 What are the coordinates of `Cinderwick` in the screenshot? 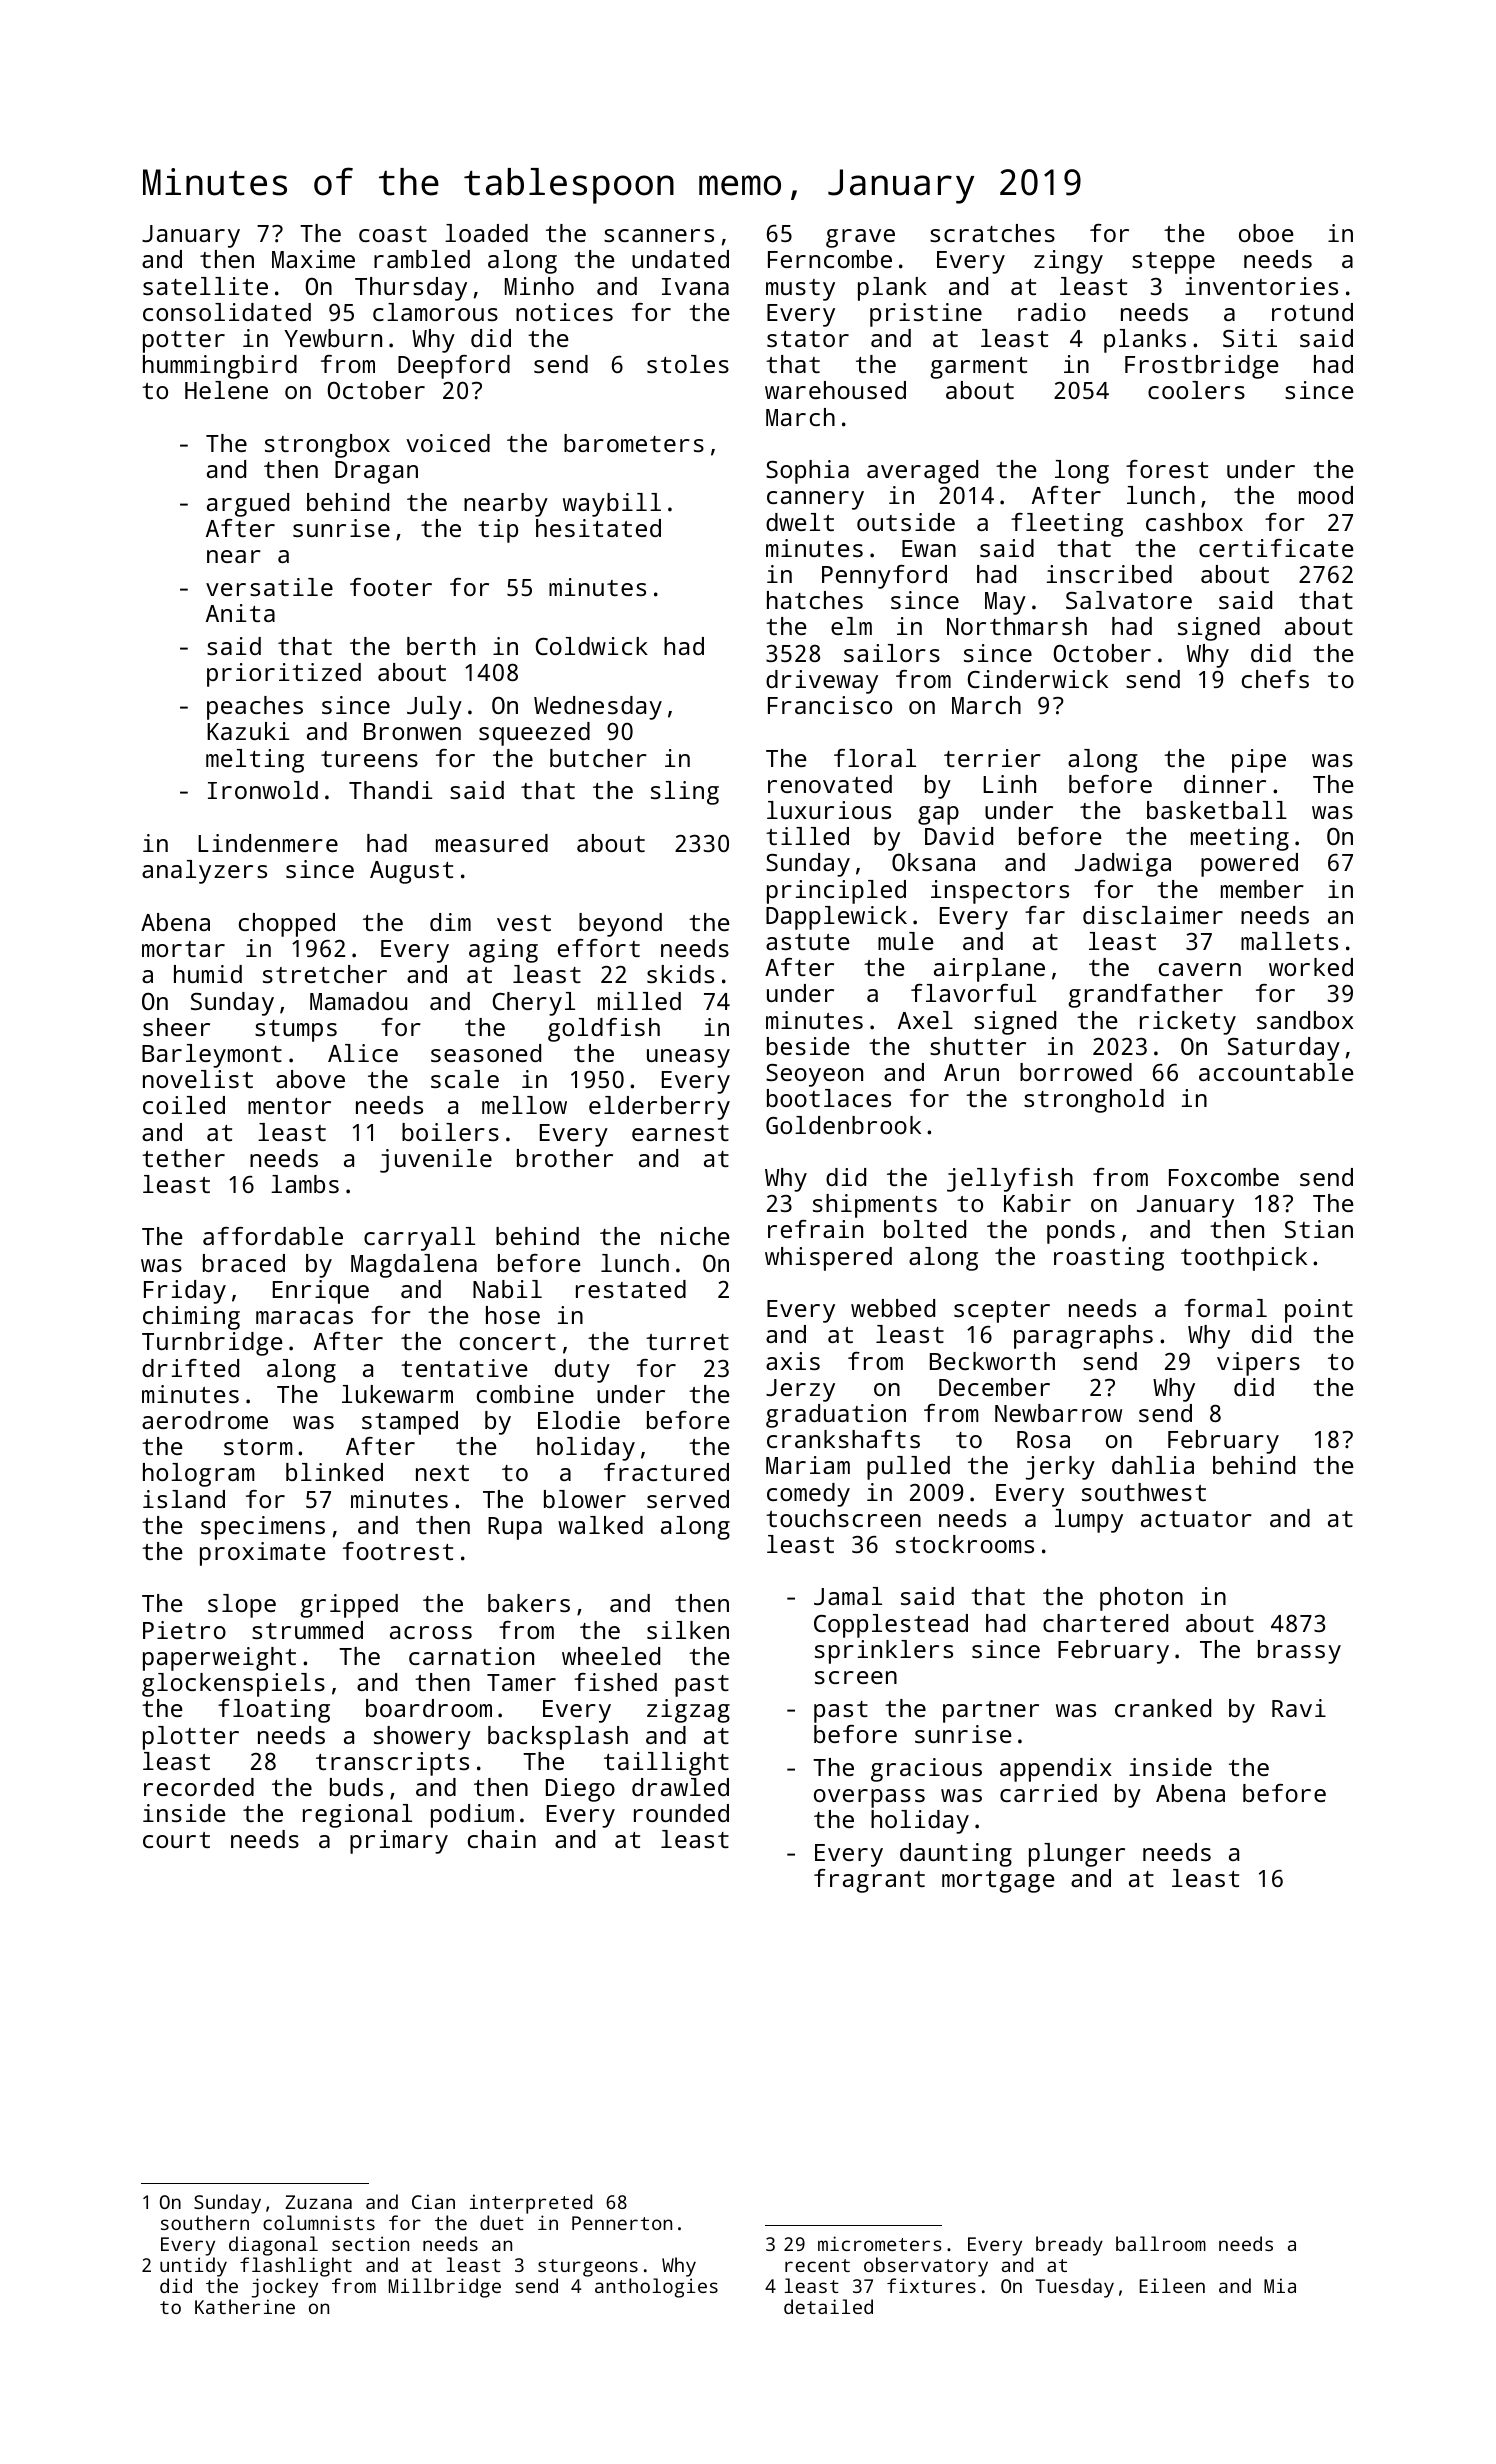 It's located at (1038, 679).
